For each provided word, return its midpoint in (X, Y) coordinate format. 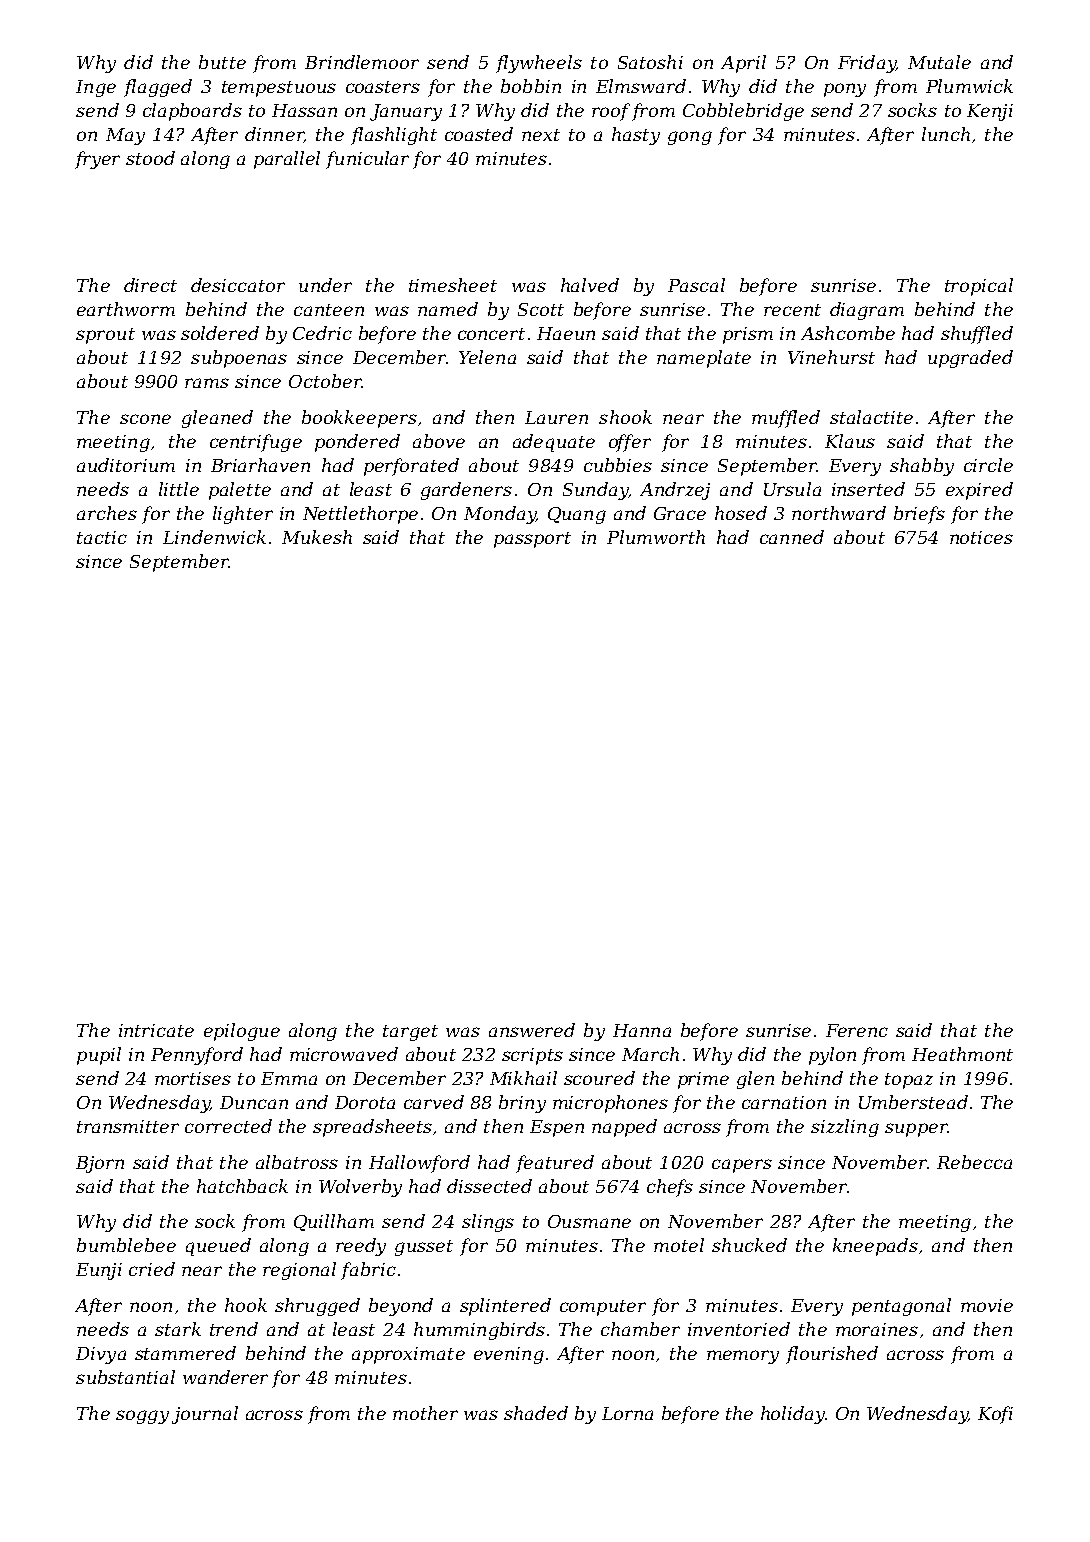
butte (222, 62)
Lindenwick (214, 537)
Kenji (990, 112)
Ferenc (857, 1030)
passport (532, 540)
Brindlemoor (362, 62)
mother (425, 1413)
